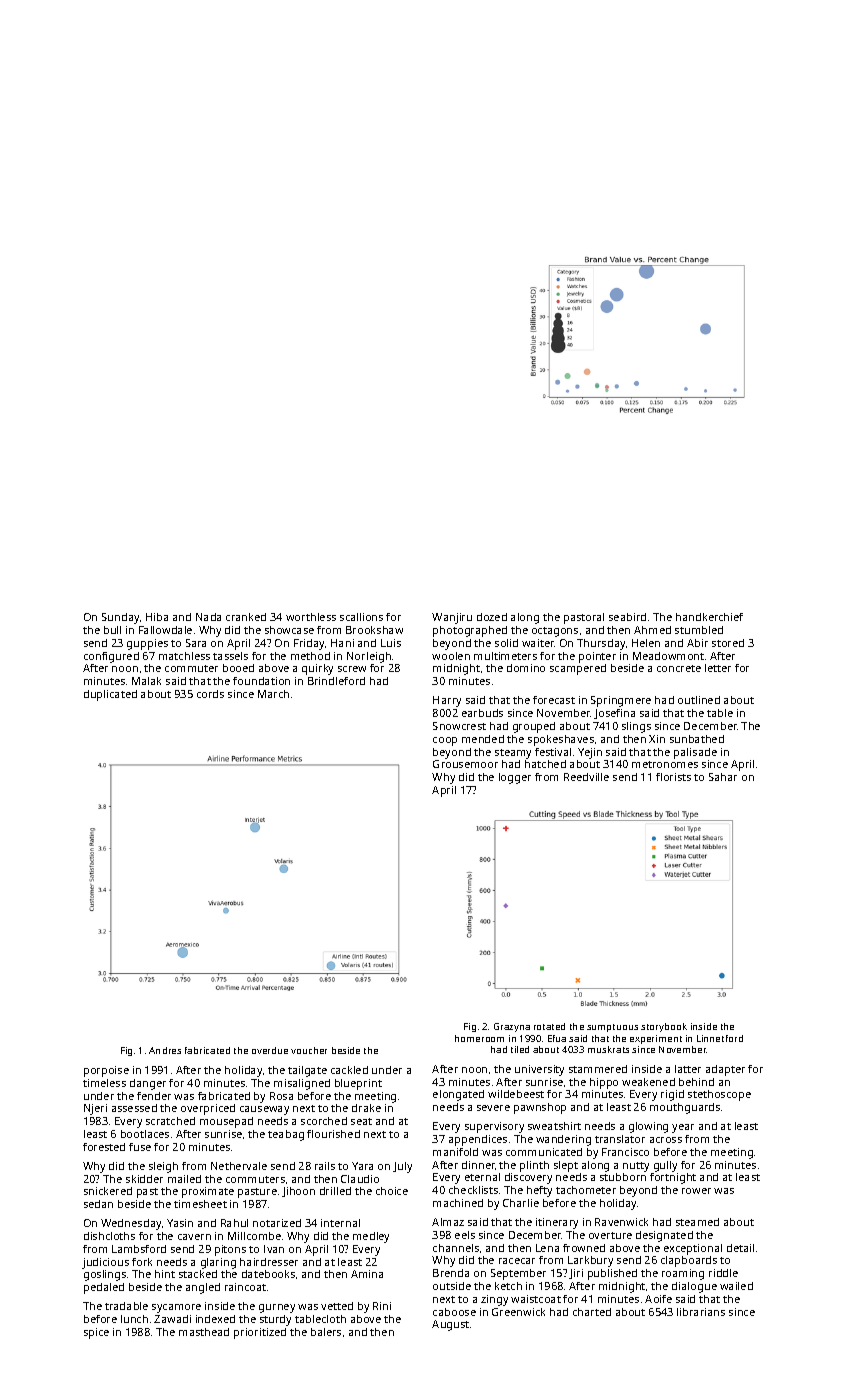 The width and height of the screenshot is (849, 1400). Describe the element at coordinates (309, 1050) in the screenshot. I see `voucher` at that location.
